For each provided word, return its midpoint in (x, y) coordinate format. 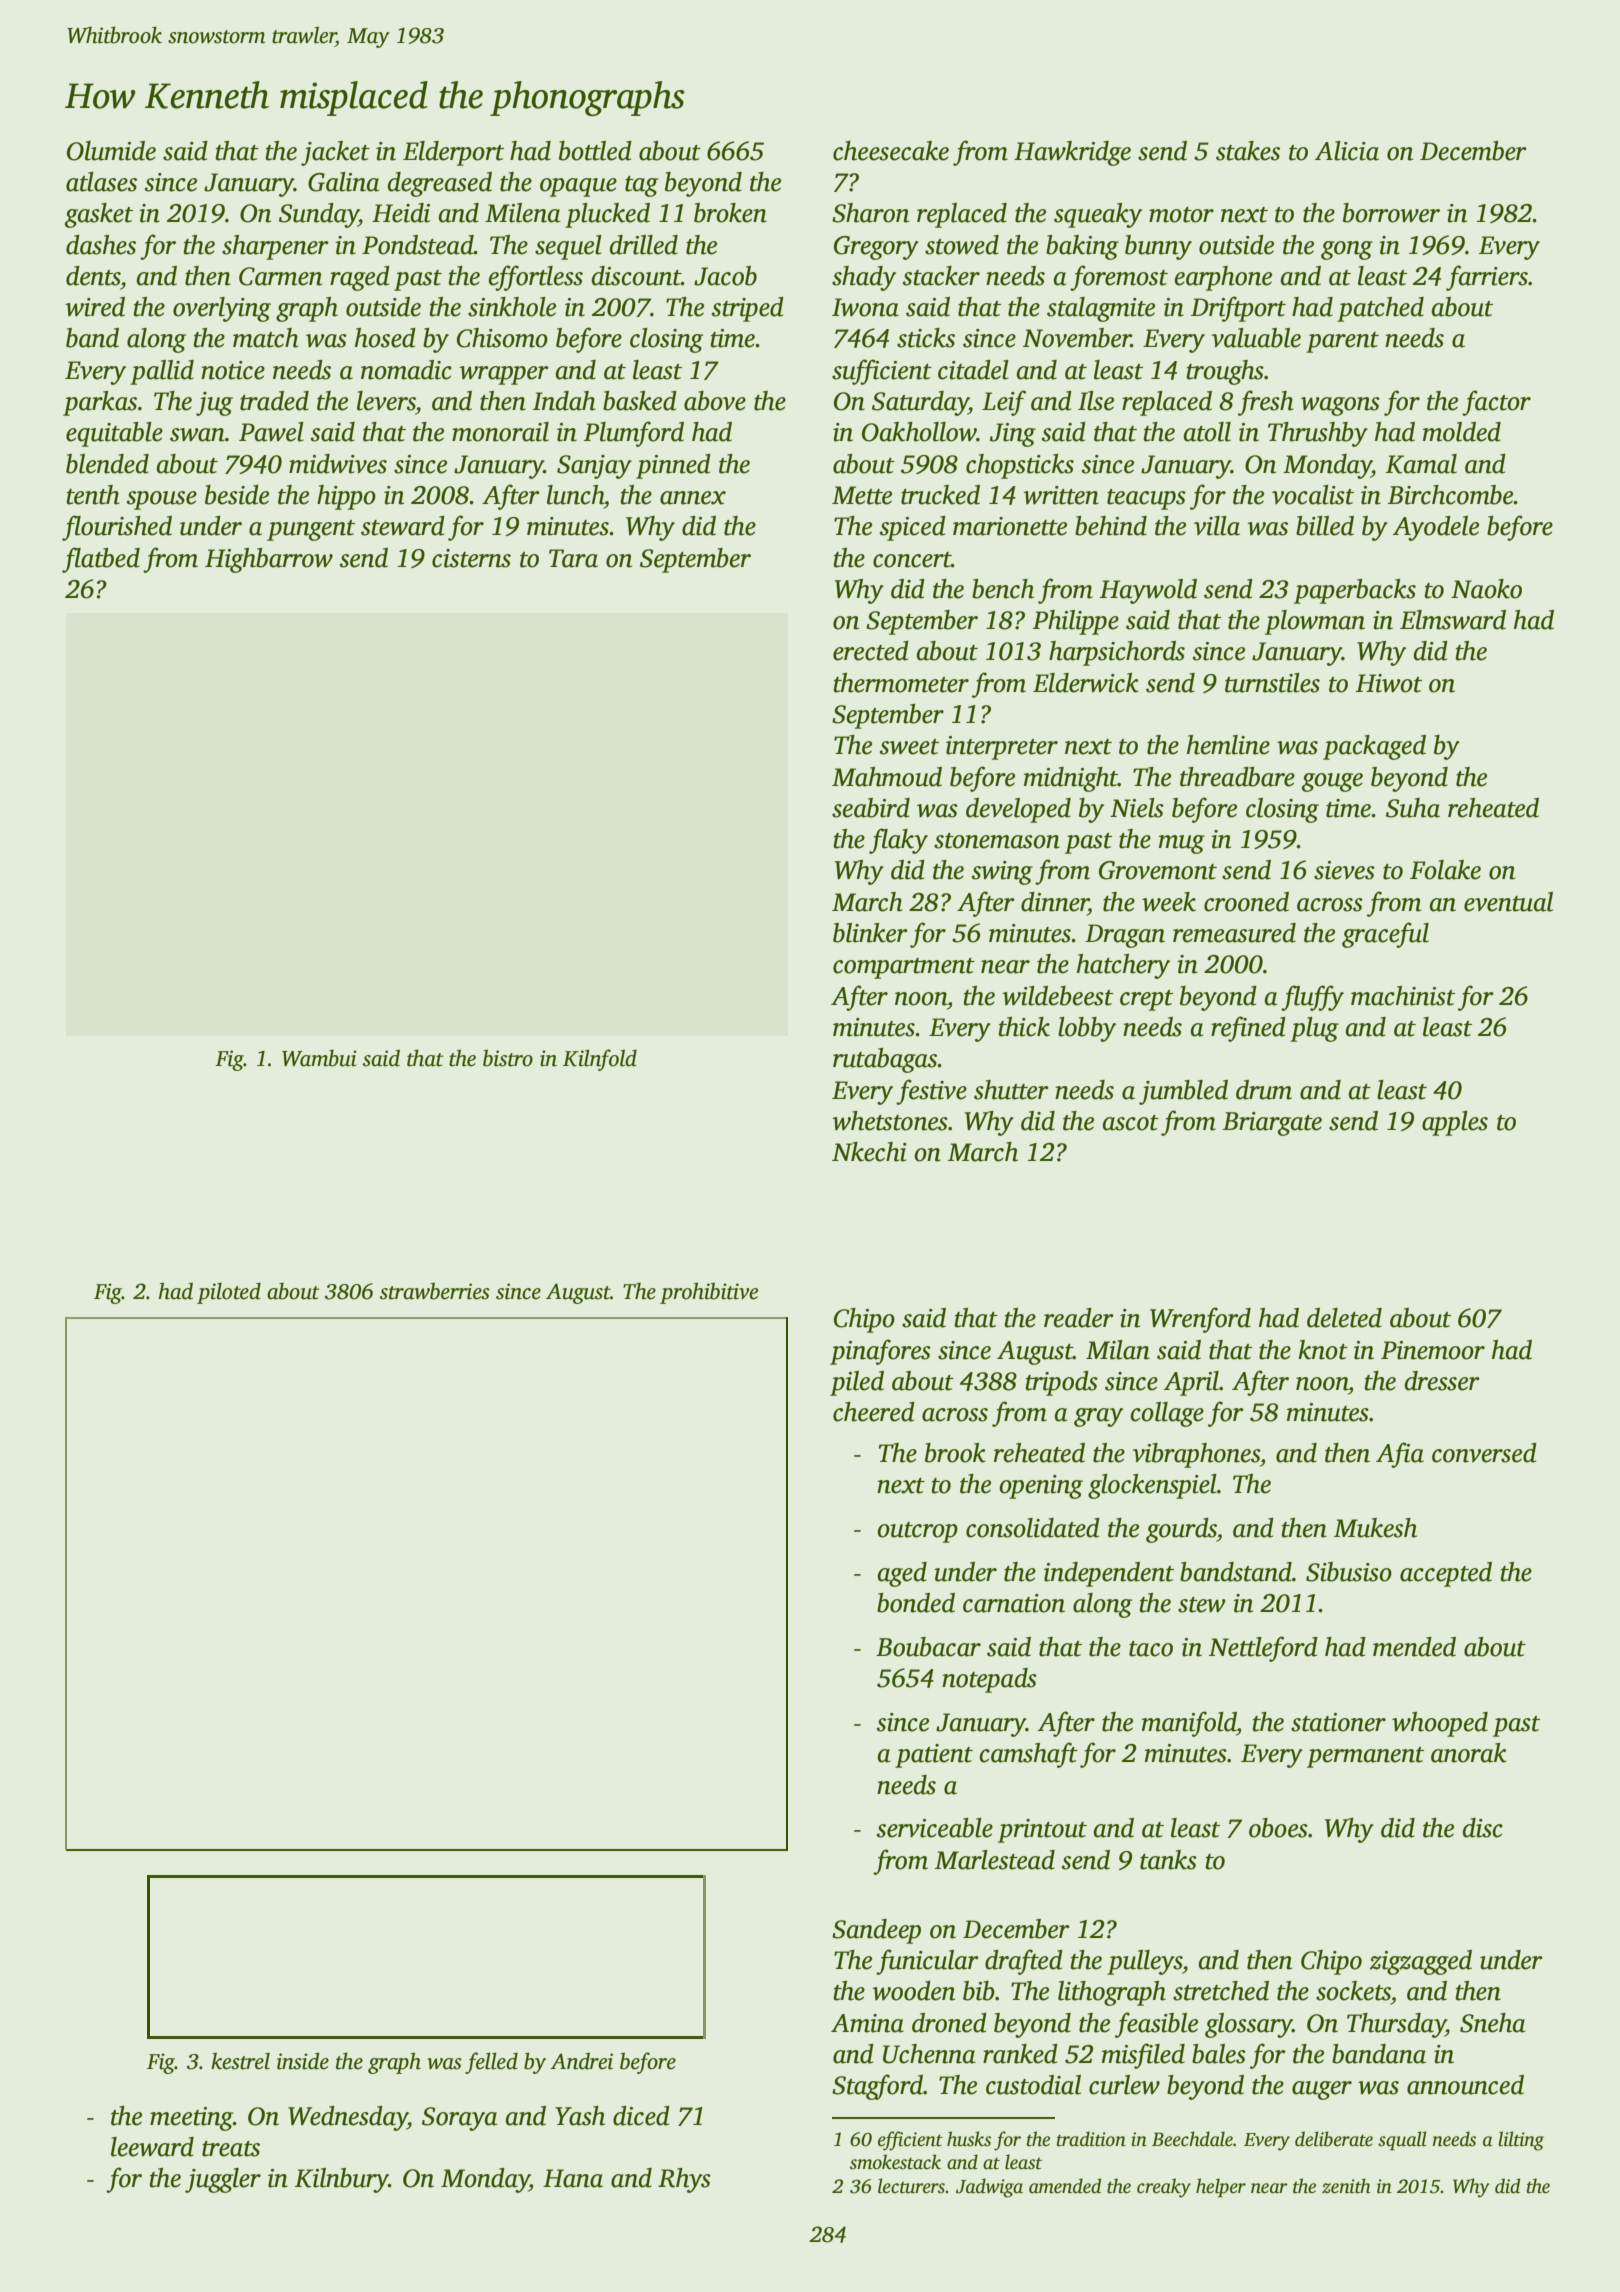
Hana (573, 2178)
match (266, 338)
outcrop (917, 1532)
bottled (595, 151)
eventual (1508, 902)
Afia (1400, 1455)
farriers (1487, 278)
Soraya (460, 2119)
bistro (508, 1058)
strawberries (435, 1291)
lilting (1521, 2141)
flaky (898, 841)
